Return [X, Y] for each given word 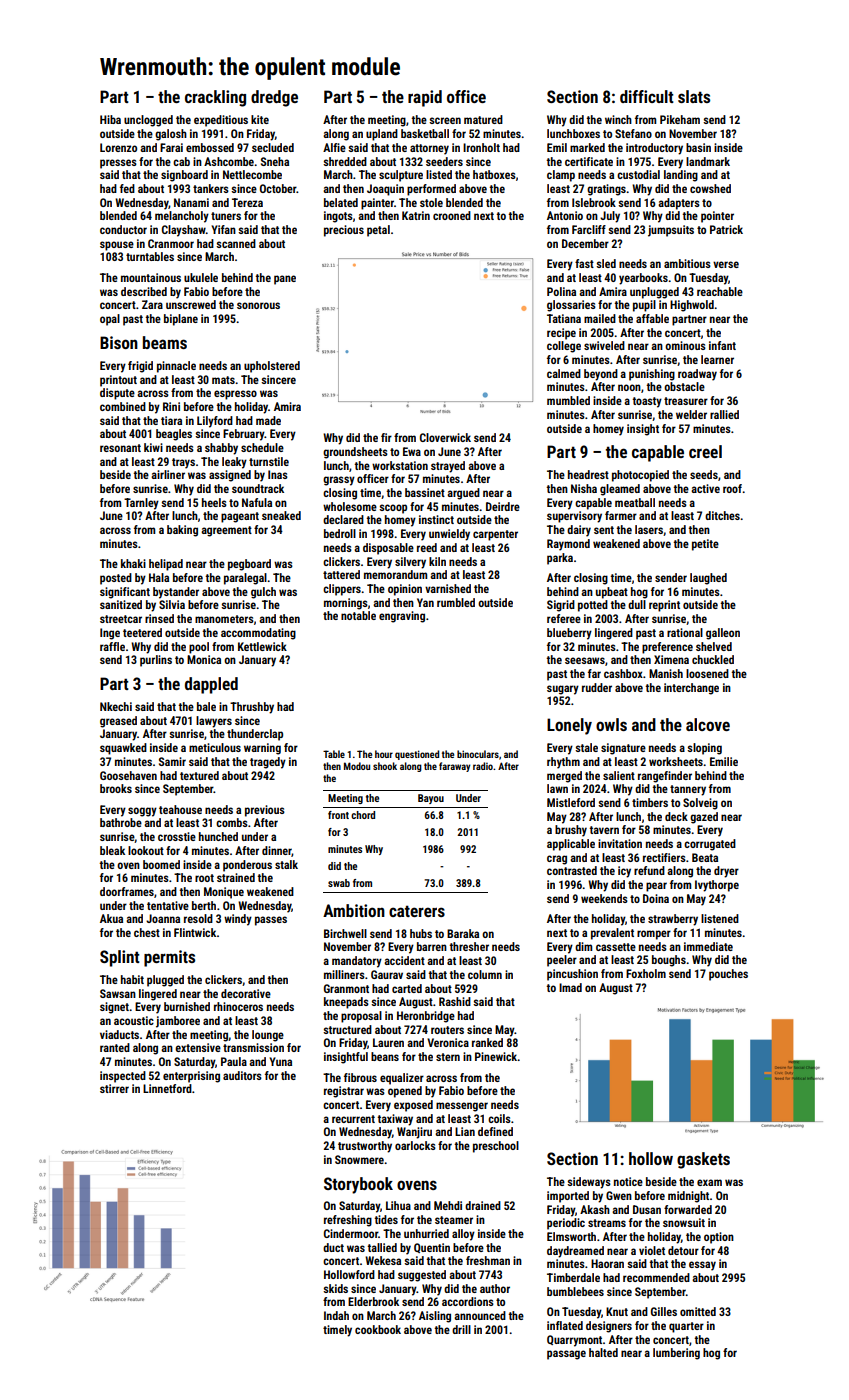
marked [587, 147]
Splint [120, 958]
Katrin [416, 215]
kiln [437, 561]
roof [732, 488]
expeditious [221, 121]
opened [405, 1092]
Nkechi [116, 706]
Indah [336, 1315]
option [719, 1238]
